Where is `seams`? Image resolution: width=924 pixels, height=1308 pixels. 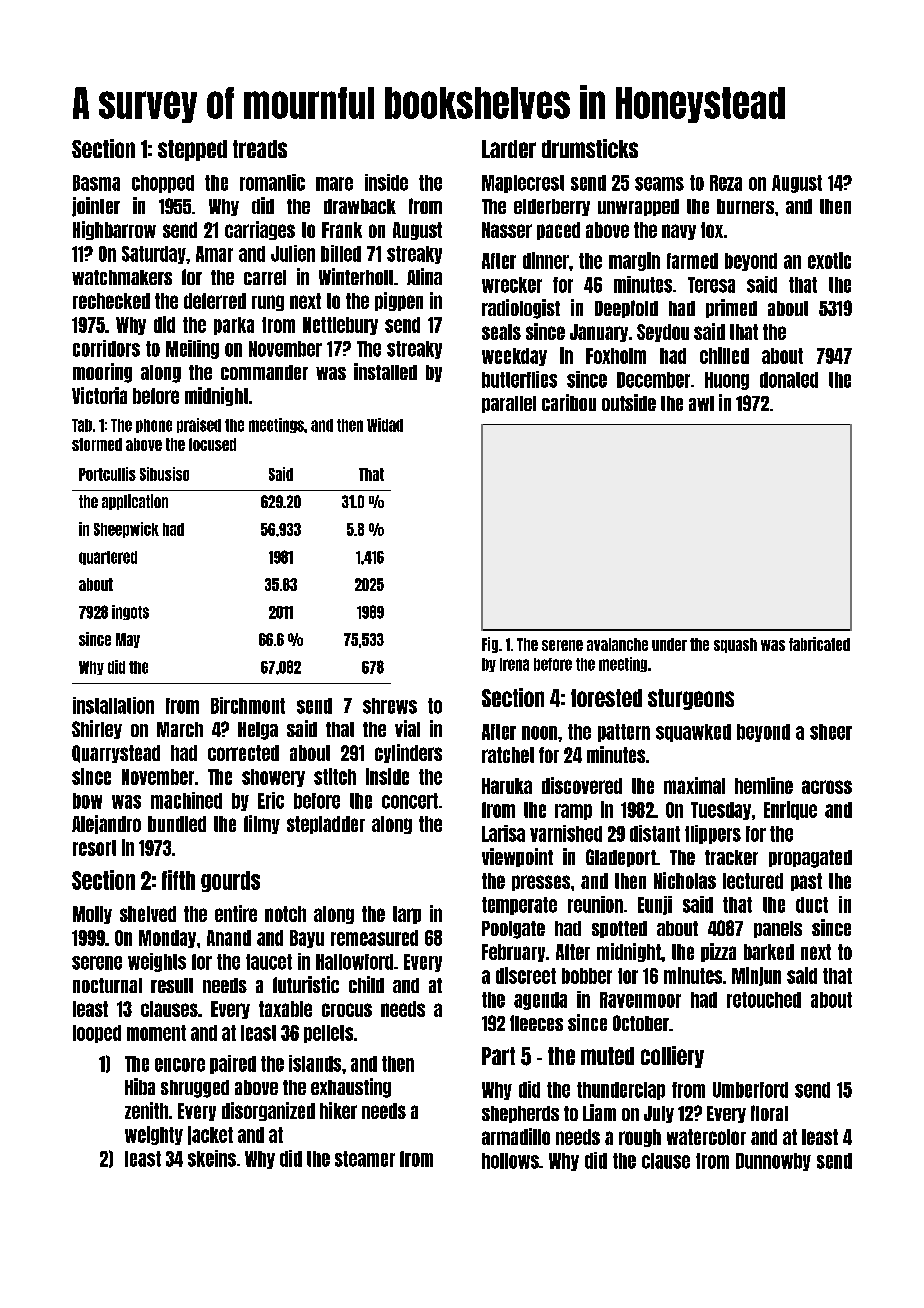
seams is located at coordinates (659, 184).
